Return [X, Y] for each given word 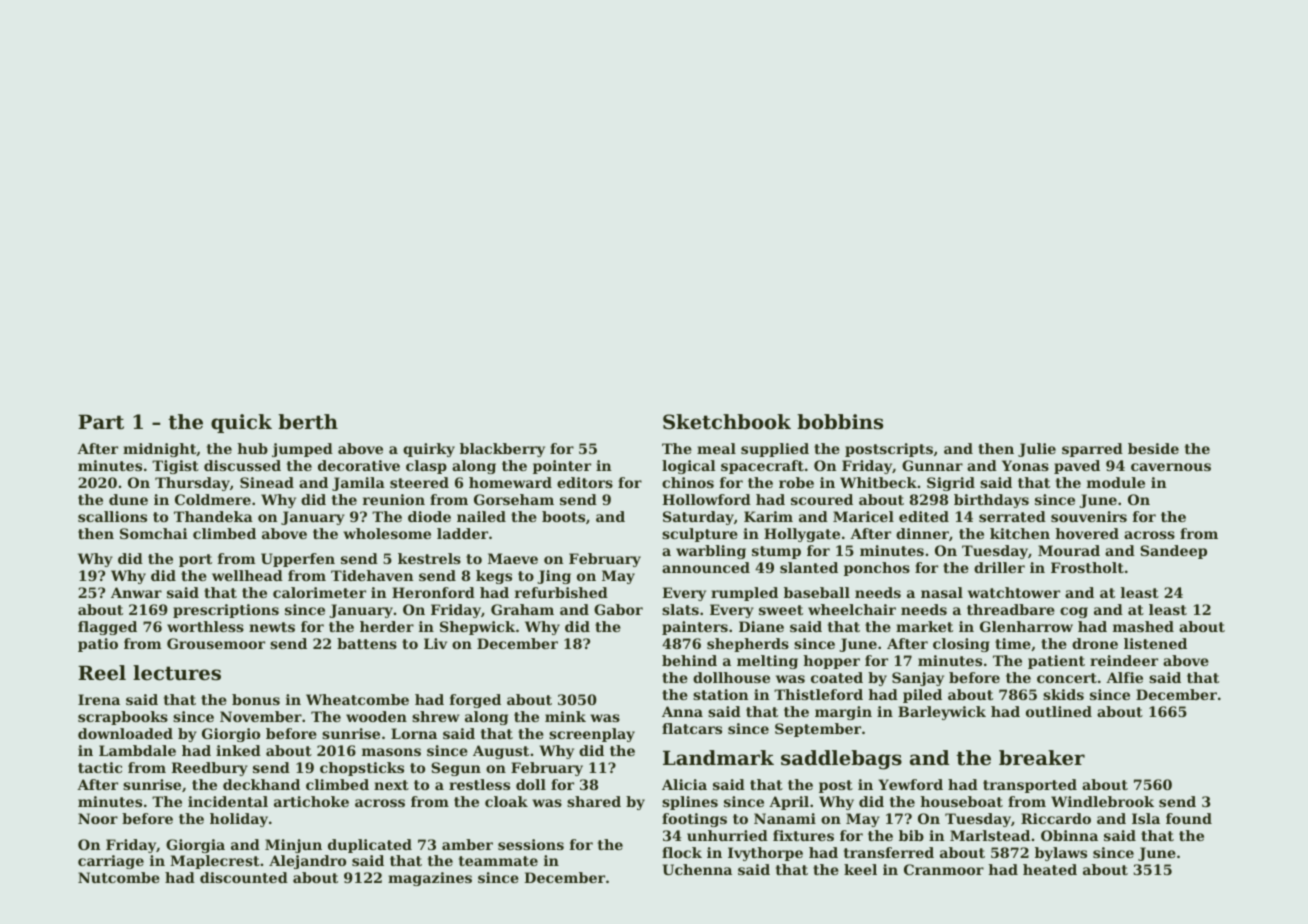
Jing [554, 577]
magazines [430, 879]
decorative [359, 465]
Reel [102, 673]
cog [1074, 612]
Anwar [136, 592]
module [1116, 482]
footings [694, 820]
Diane [761, 626]
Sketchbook [727, 422]
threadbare [1011, 609]
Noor [98, 818]
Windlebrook [1102, 801]
